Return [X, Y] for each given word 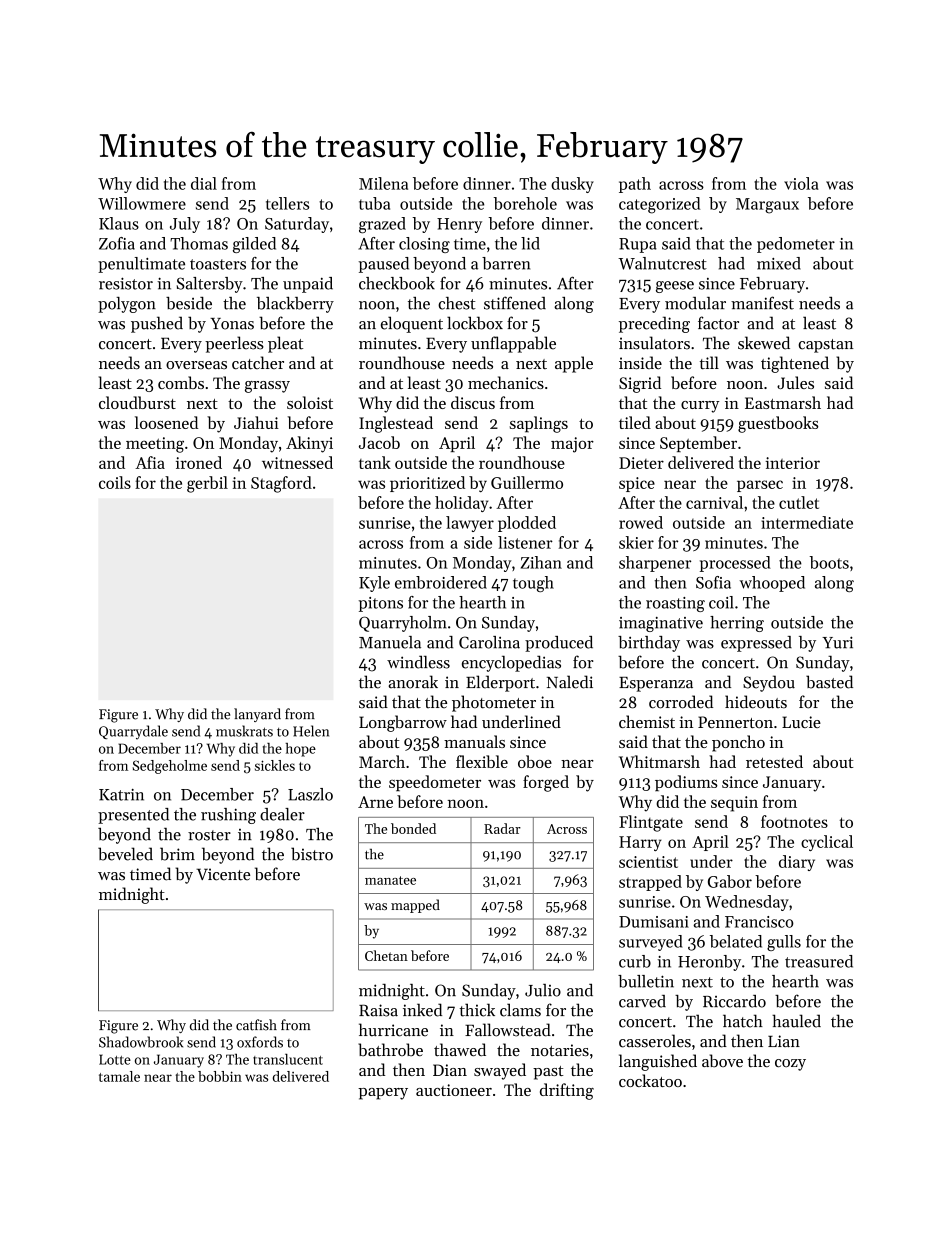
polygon [127, 305]
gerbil [207, 484]
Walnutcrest [662, 263]
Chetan [386, 955]
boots [829, 562]
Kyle [374, 584]
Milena [383, 183]
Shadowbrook [141, 1042]
